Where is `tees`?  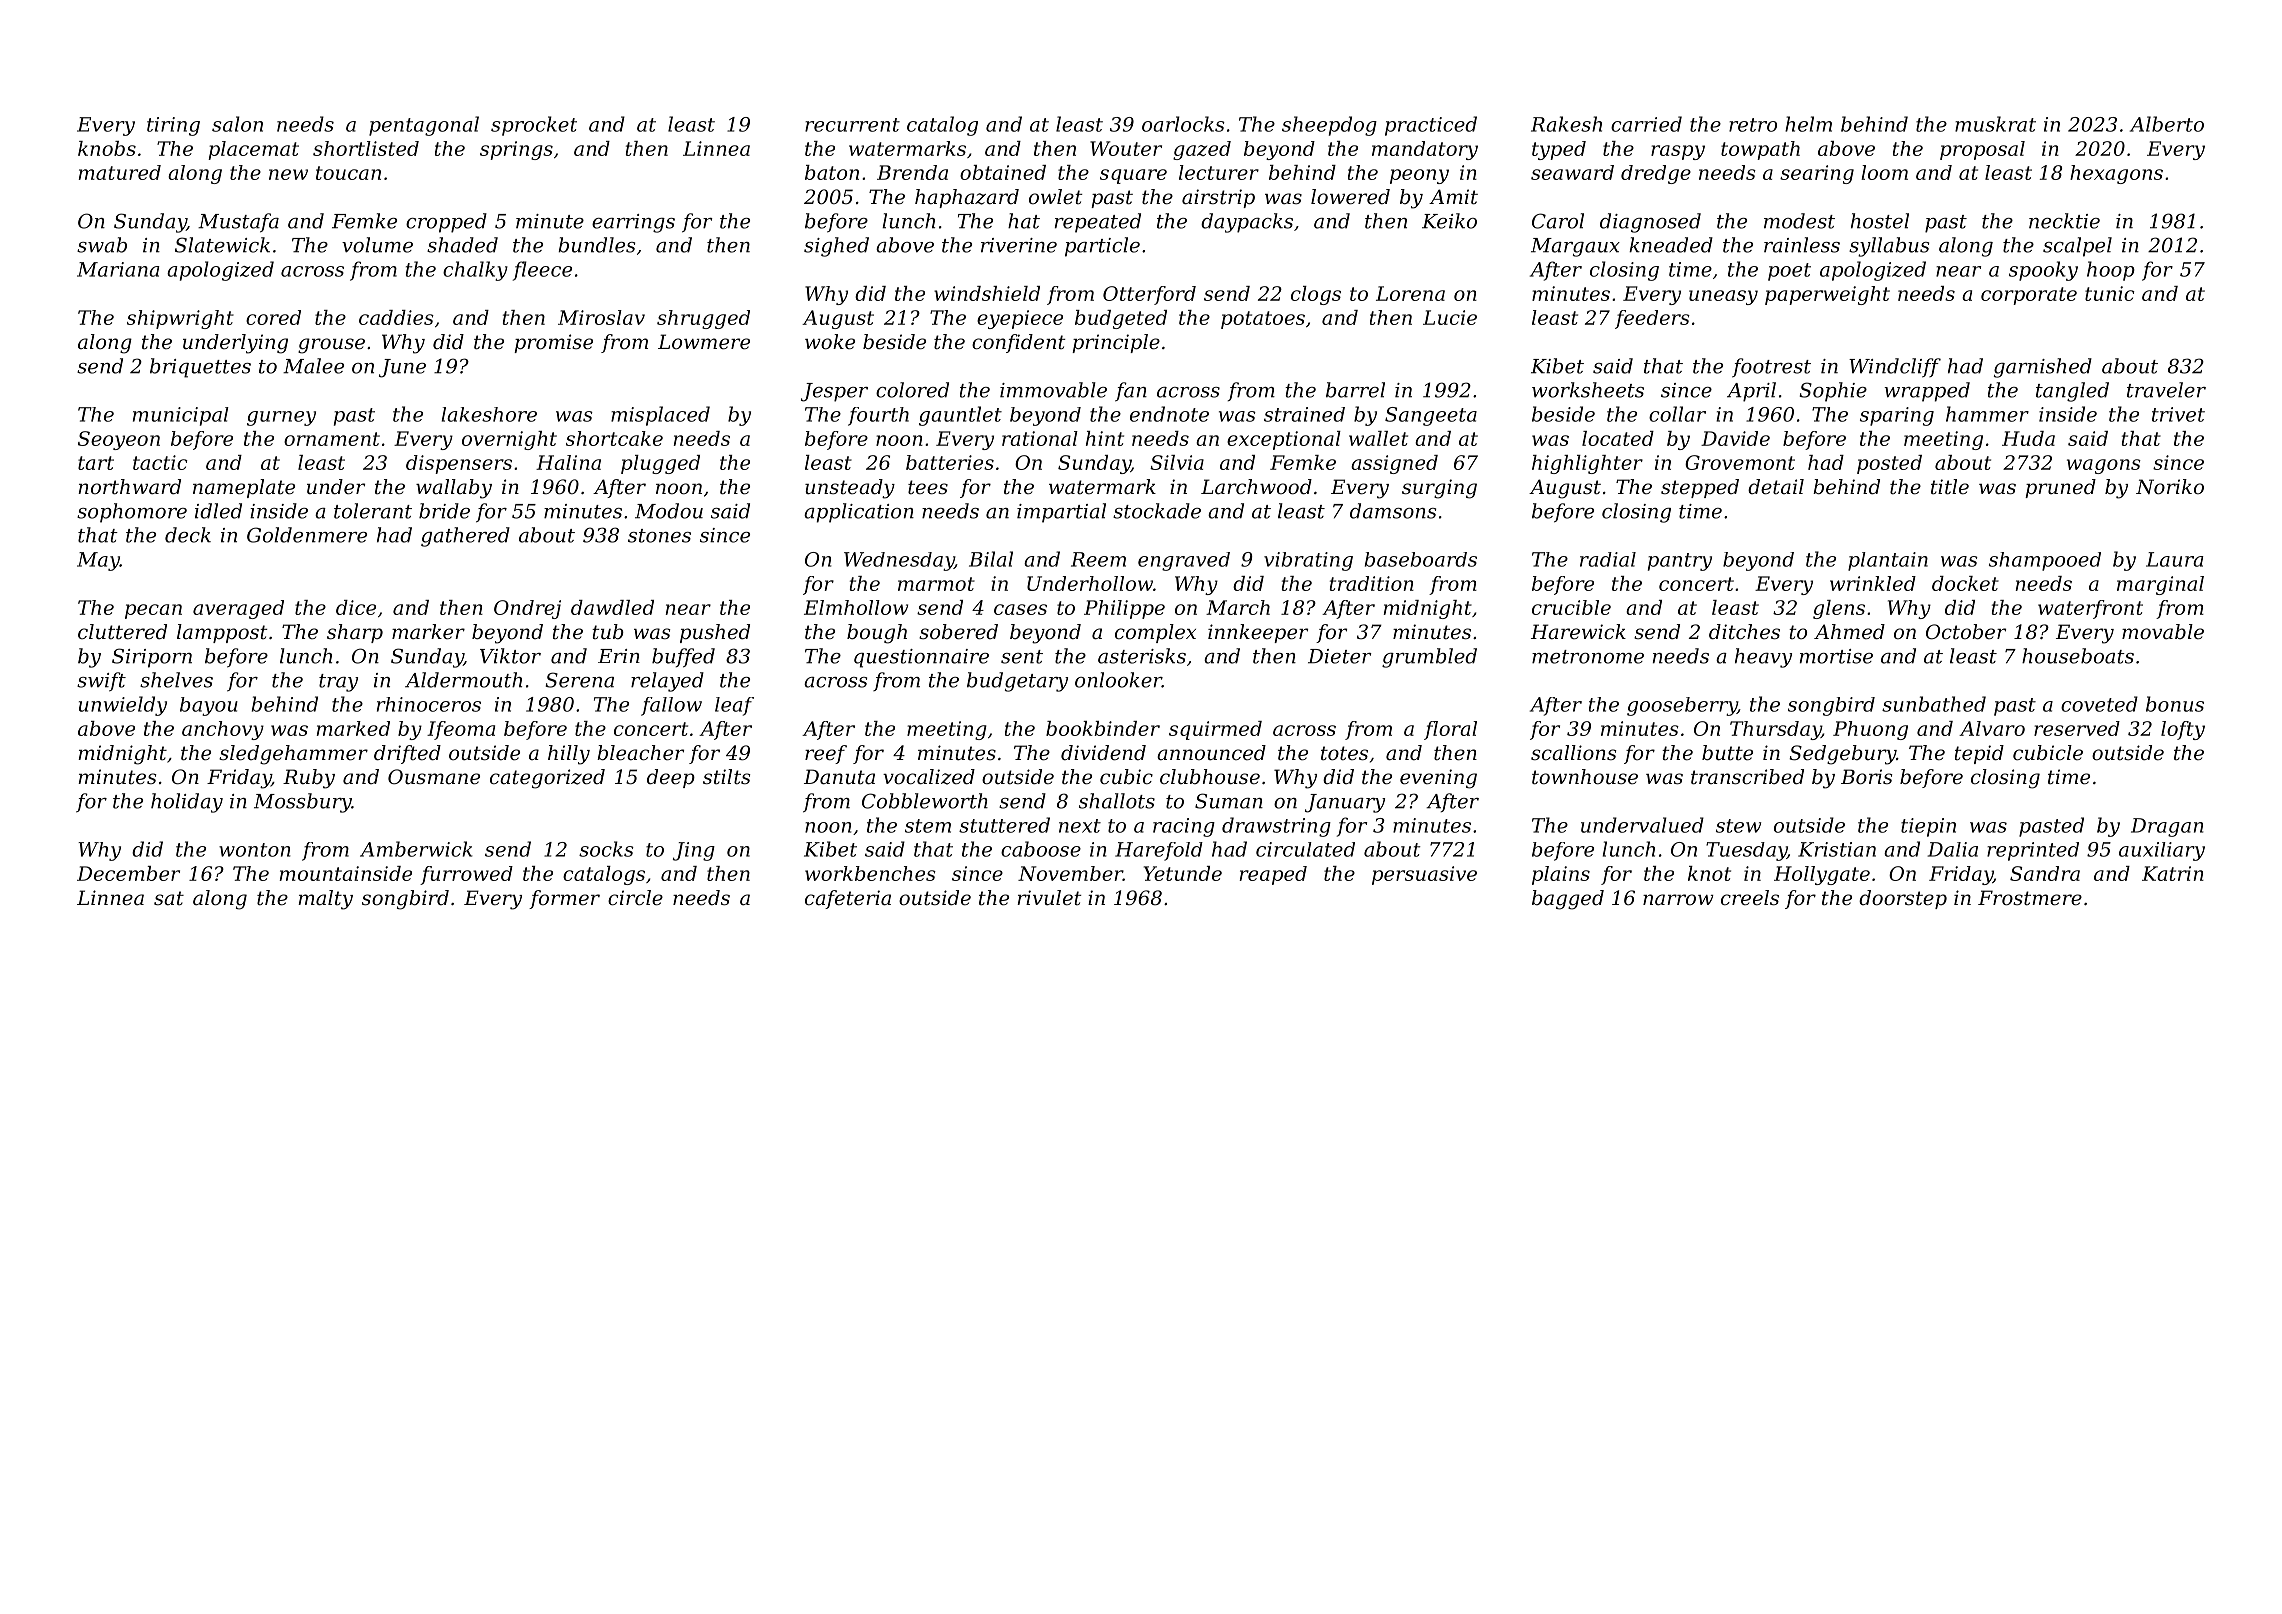 tees is located at coordinates (928, 487).
